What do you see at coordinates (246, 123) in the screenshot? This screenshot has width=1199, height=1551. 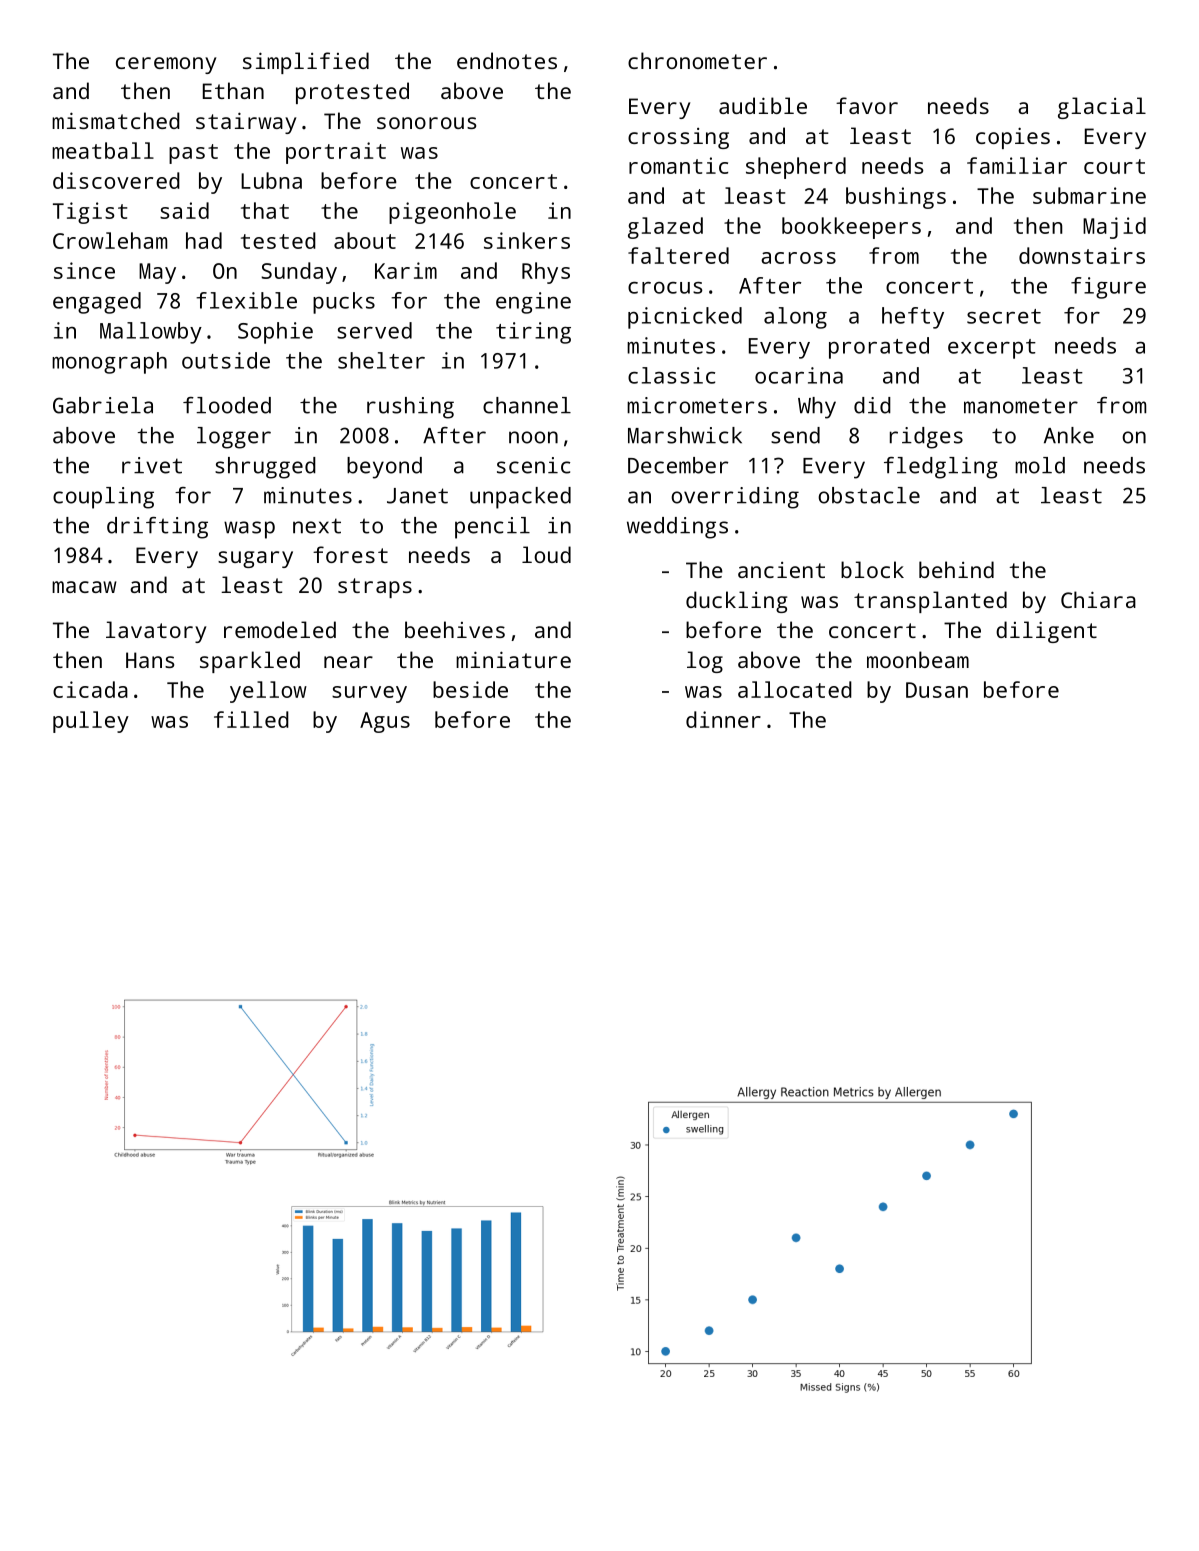 I see `stairway` at bounding box center [246, 123].
